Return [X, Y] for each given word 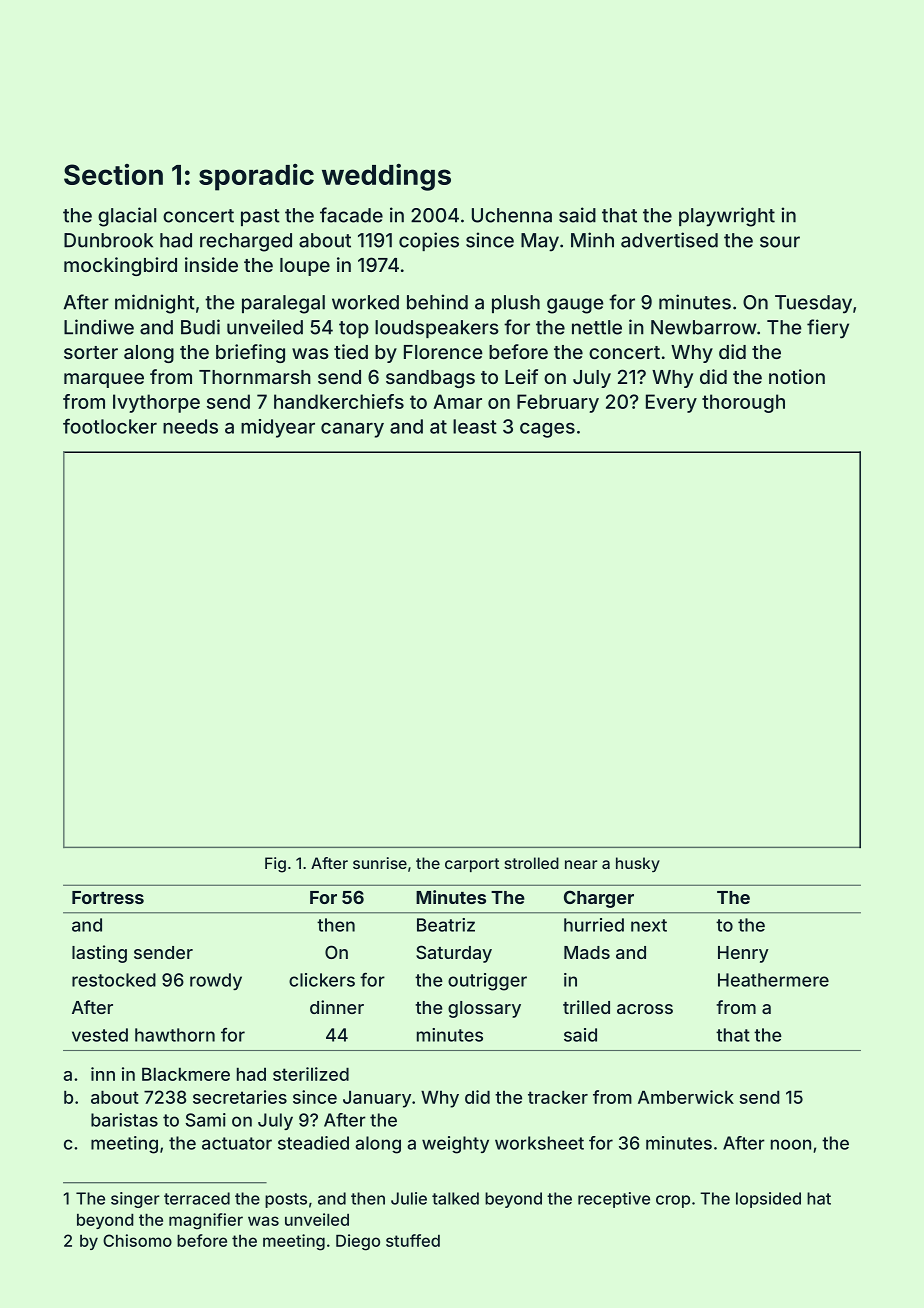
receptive [614, 1200]
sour [780, 242]
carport [472, 865]
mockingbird [120, 266]
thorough [743, 403]
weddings [386, 177]
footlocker [110, 426]
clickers [322, 980]
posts [286, 1200]
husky [638, 864]
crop [673, 1201]
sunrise [380, 863]
